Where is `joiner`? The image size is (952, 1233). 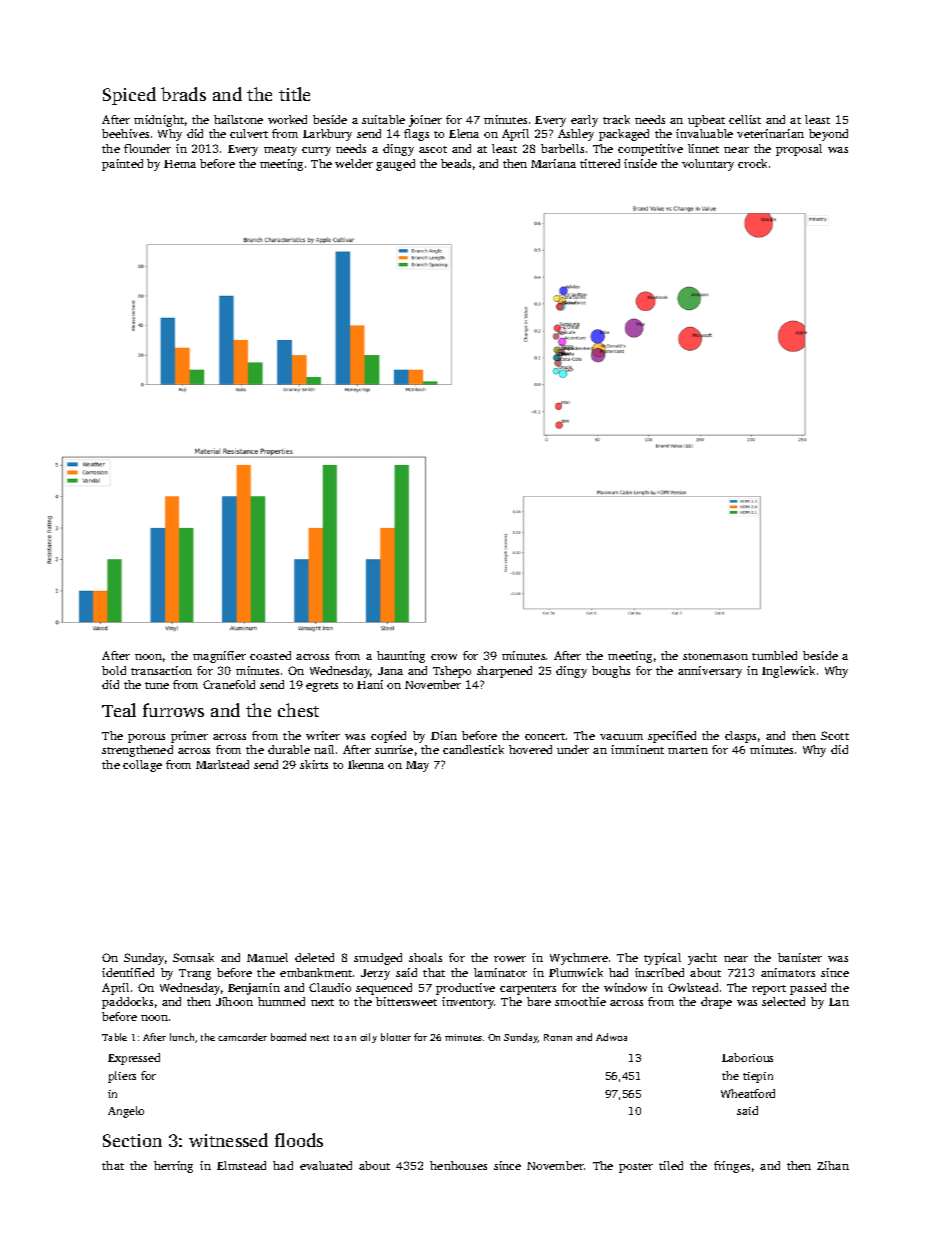
joiner is located at coordinates (425, 121).
